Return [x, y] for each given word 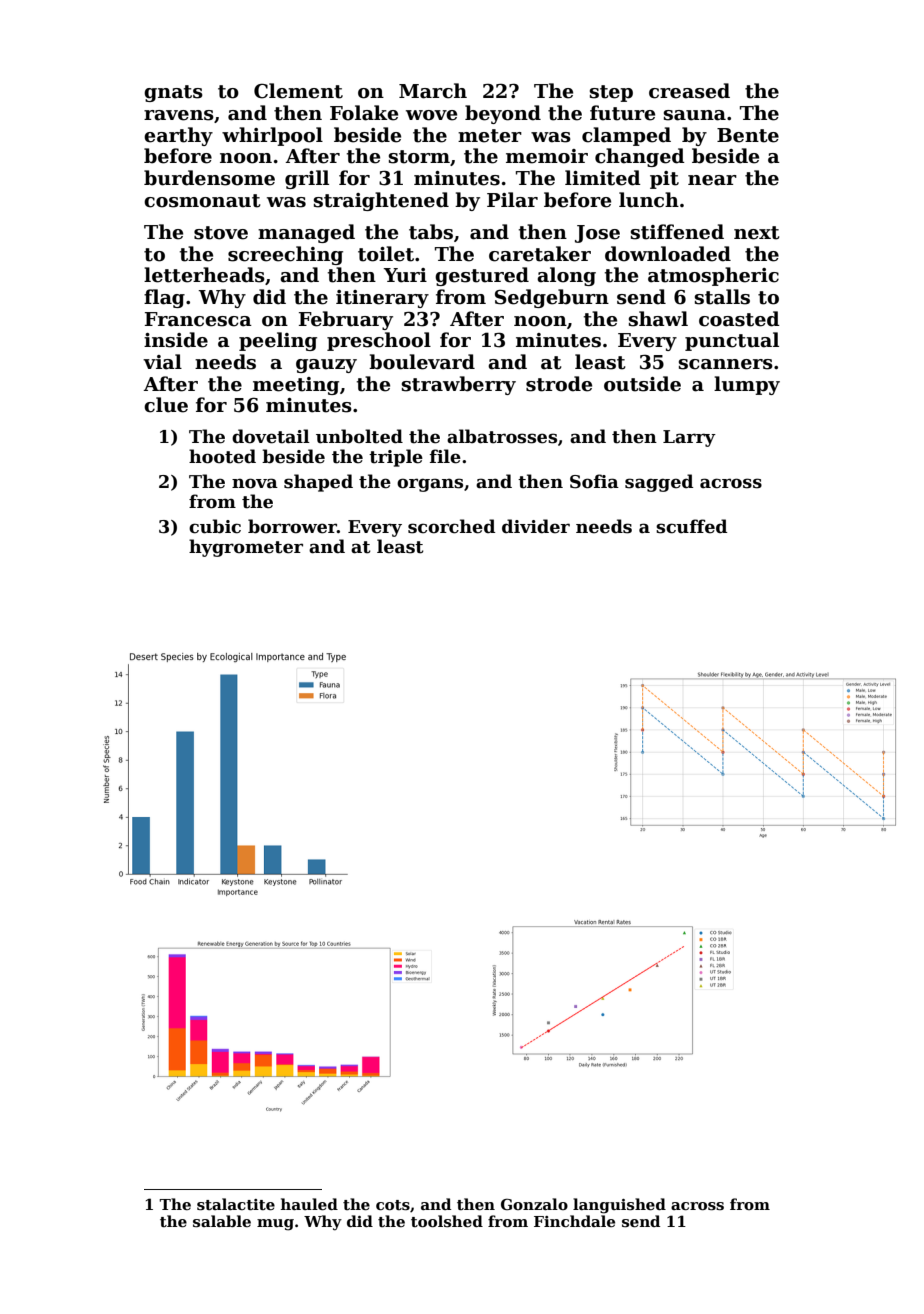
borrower [292, 526]
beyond [503, 114]
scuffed [691, 526]
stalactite [236, 1204]
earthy [178, 136]
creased [689, 91]
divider [536, 526]
